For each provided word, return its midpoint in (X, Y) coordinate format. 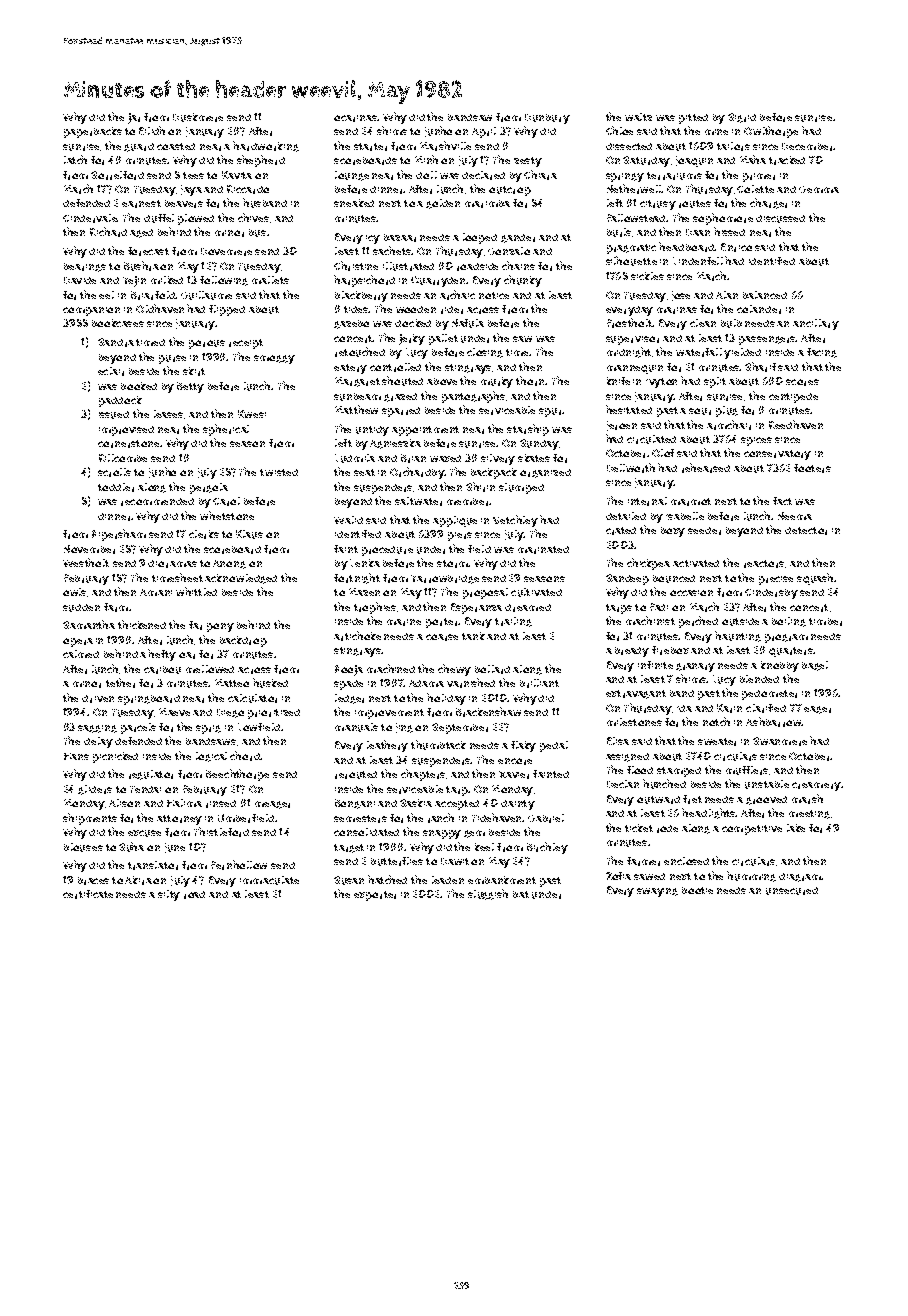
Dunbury (547, 119)
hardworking (266, 146)
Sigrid (742, 118)
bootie (697, 890)
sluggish (488, 894)
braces (93, 881)
